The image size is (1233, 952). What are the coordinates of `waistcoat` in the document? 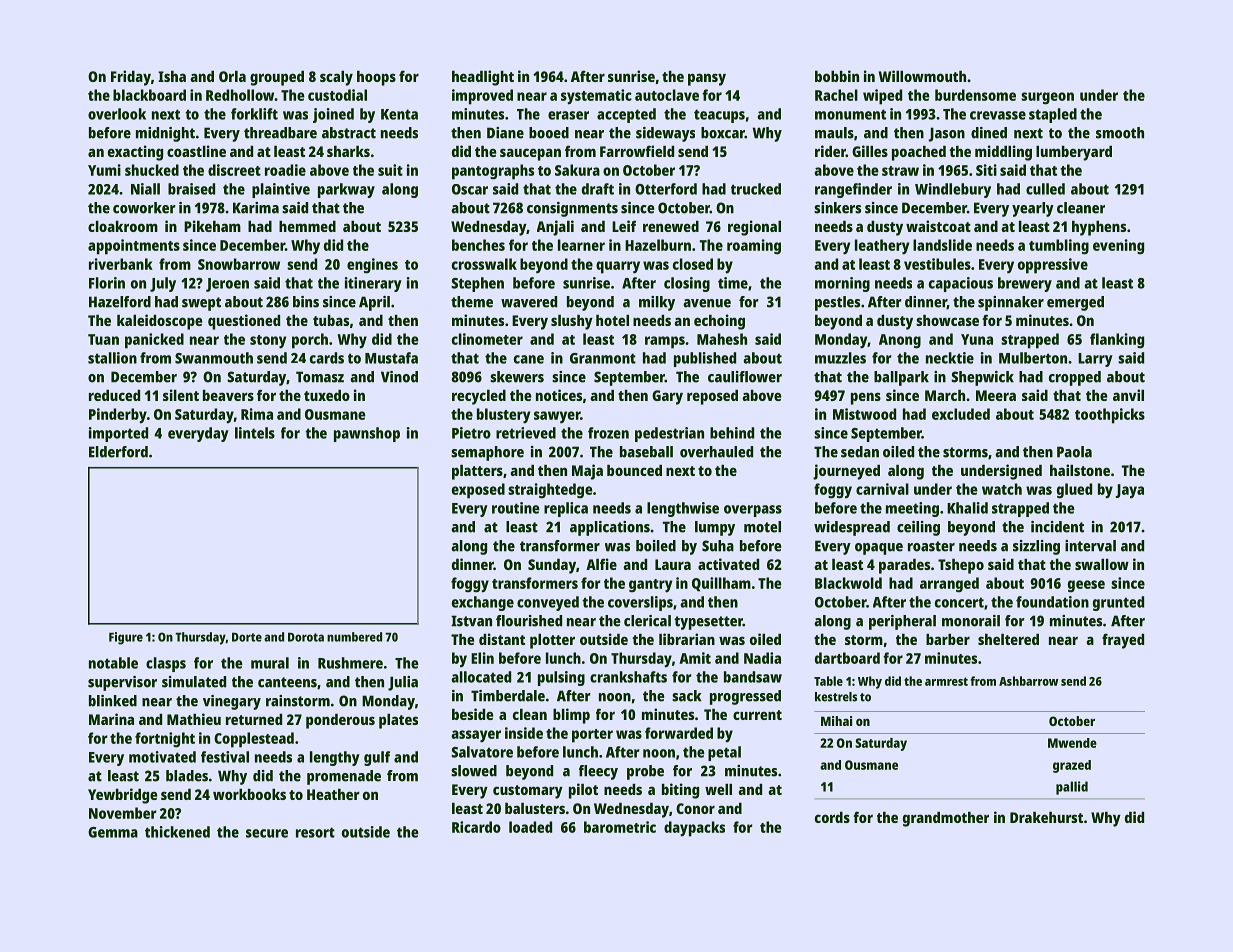 It's located at (938, 226).
